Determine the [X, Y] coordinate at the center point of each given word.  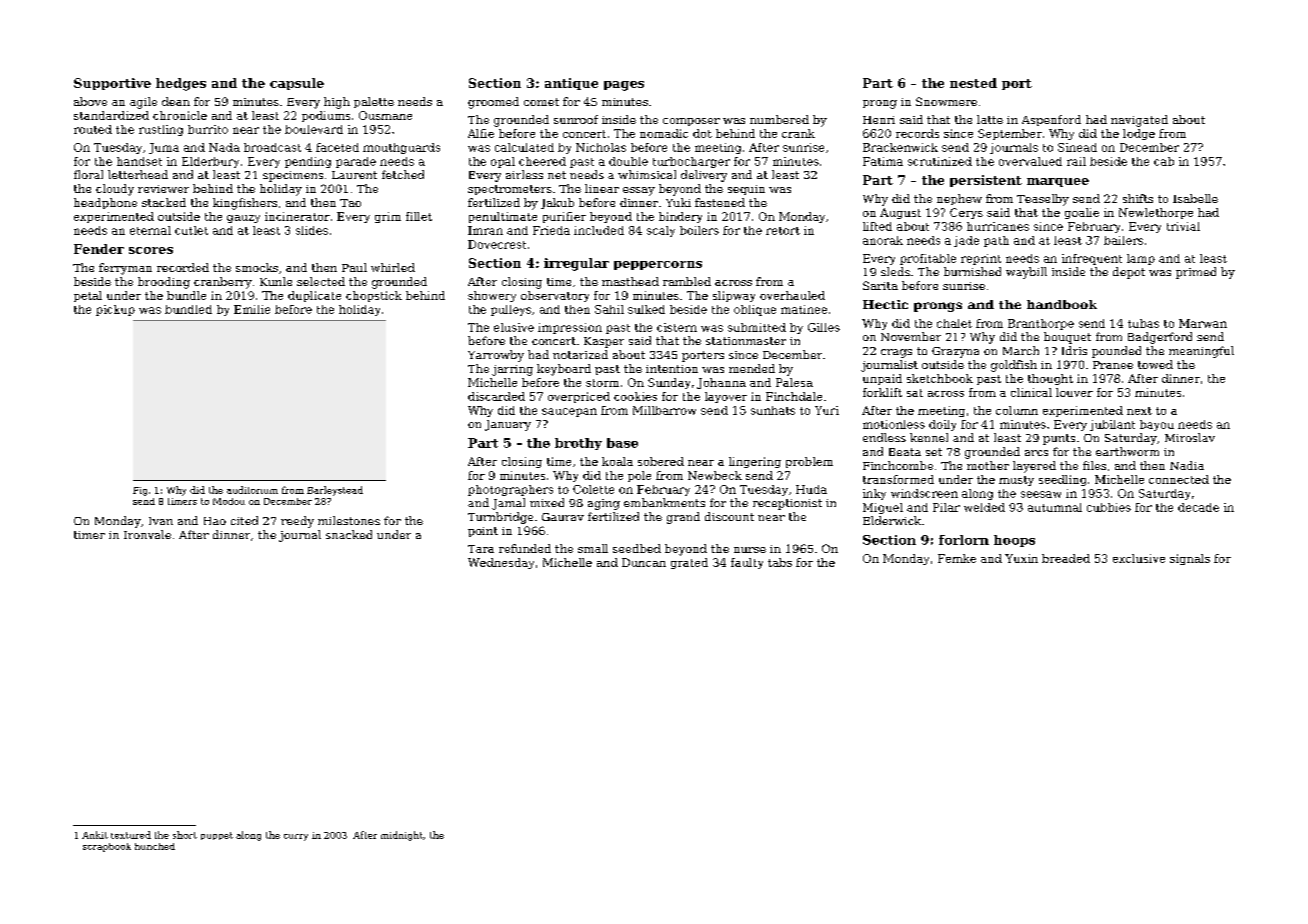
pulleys [511, 310]
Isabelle [1195, 198]
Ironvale [147, 534]
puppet [217, 836]
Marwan [1203, 323]
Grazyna [955, 352]
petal [88, 296]
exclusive [1139, 558]
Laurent [354, 175]
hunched [155, 846]
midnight [402, 836]
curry [296, 837]
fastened [720, 202]
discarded [496, 396]
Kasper [604, 342]
